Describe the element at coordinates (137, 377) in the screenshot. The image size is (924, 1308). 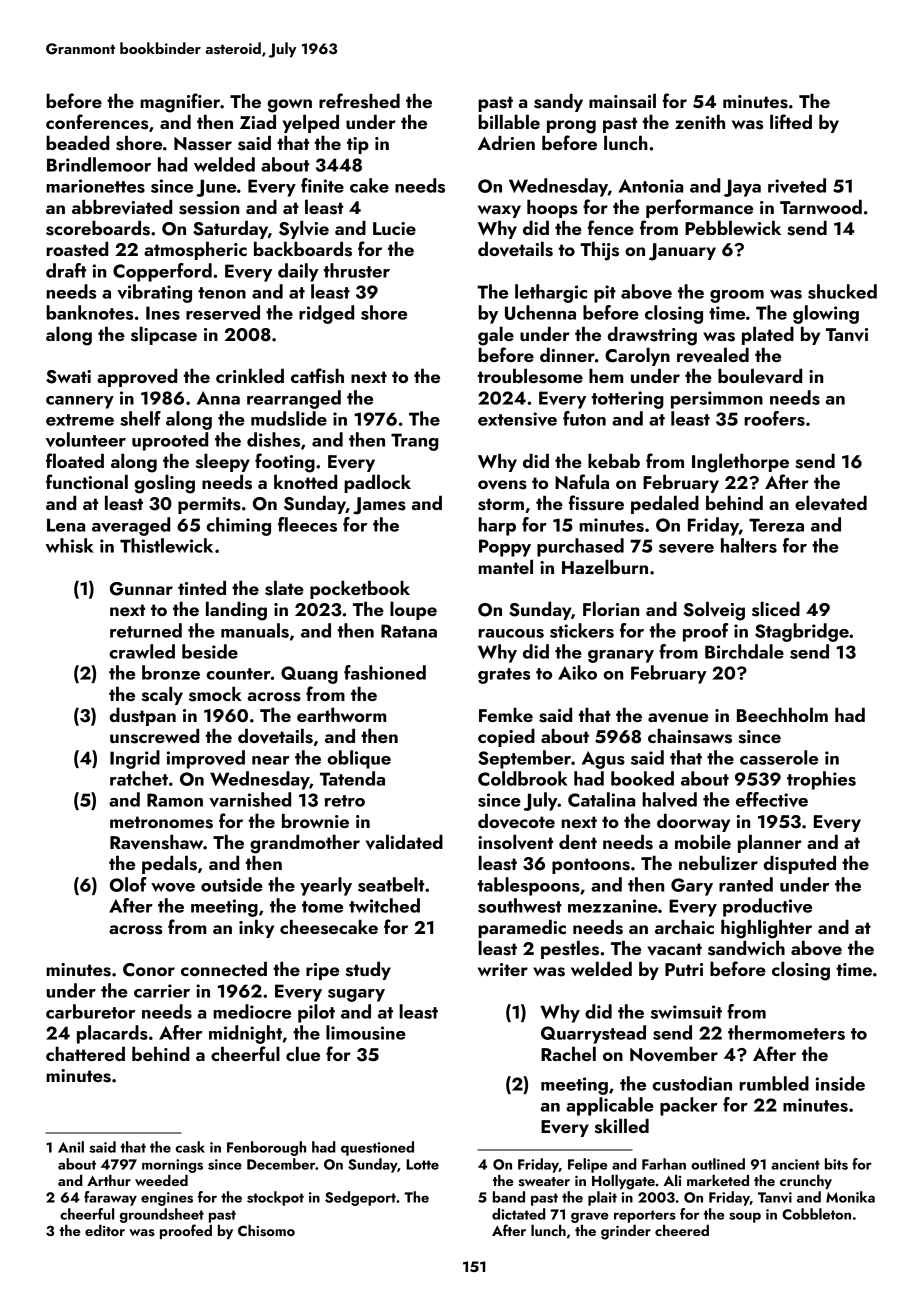
I see `approved` at that location.
